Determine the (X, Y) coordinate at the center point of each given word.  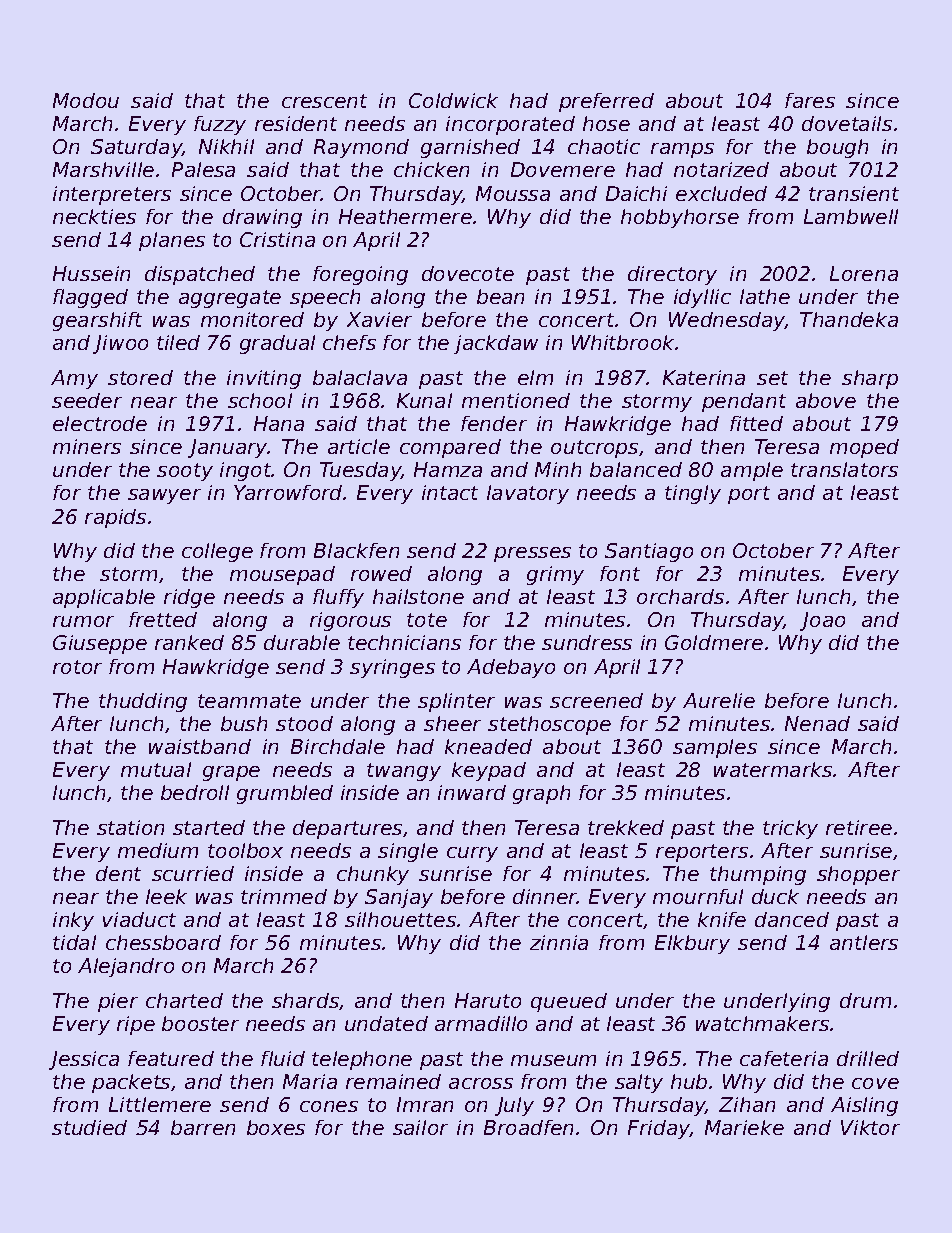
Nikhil (226, 146)
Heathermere (405, 216)
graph (541, 794)
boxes (276, 1127)
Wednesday (727, 321)
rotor (77, 667)
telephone (362, 1060)
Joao (822, 621)
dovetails (847, 123)
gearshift (97, 321)
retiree (859, 827)
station (130, 827)
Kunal (424, 400)
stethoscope (549, 725)
